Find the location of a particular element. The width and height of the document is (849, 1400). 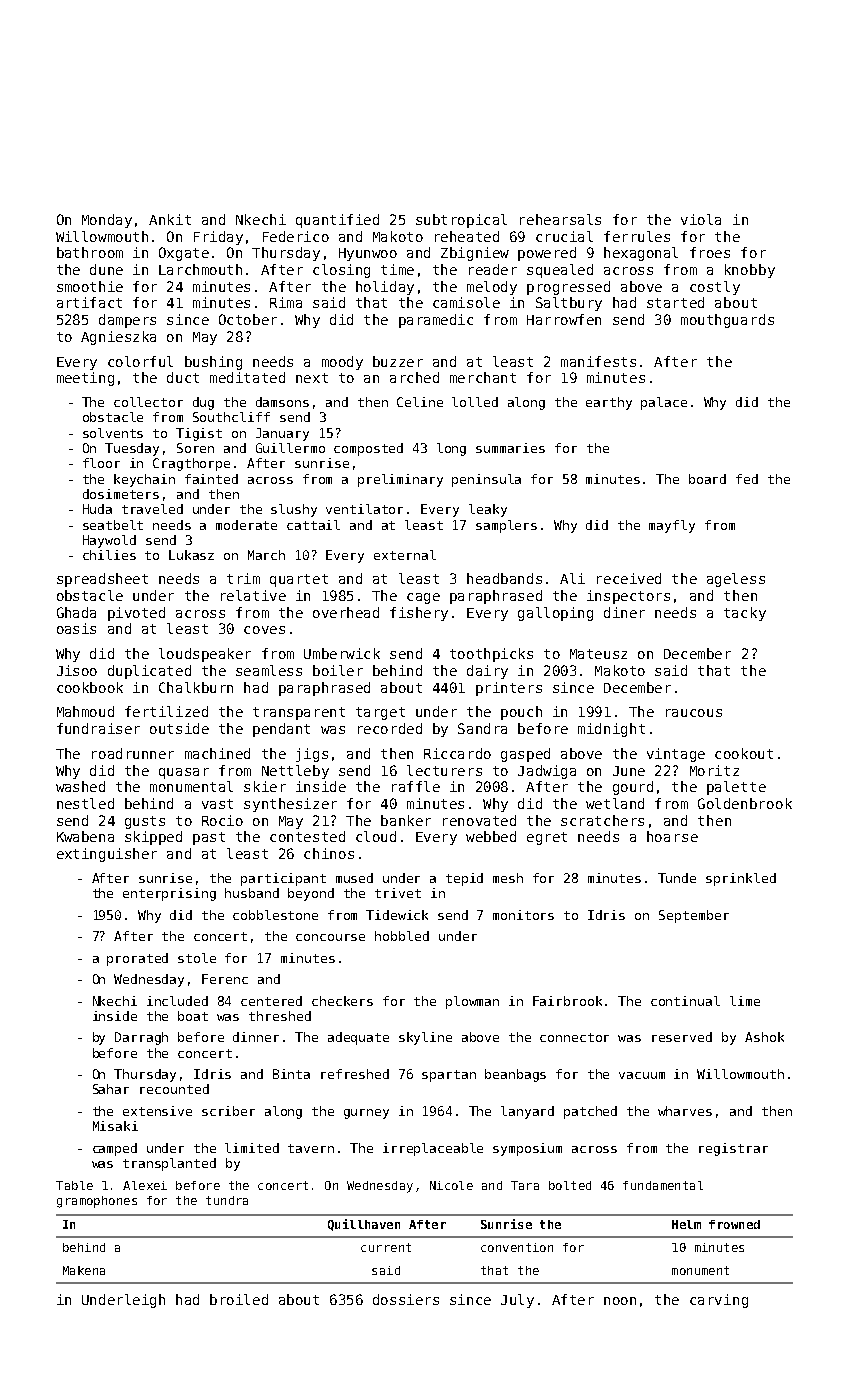

paramedic is located at coordinates (436, 321).
